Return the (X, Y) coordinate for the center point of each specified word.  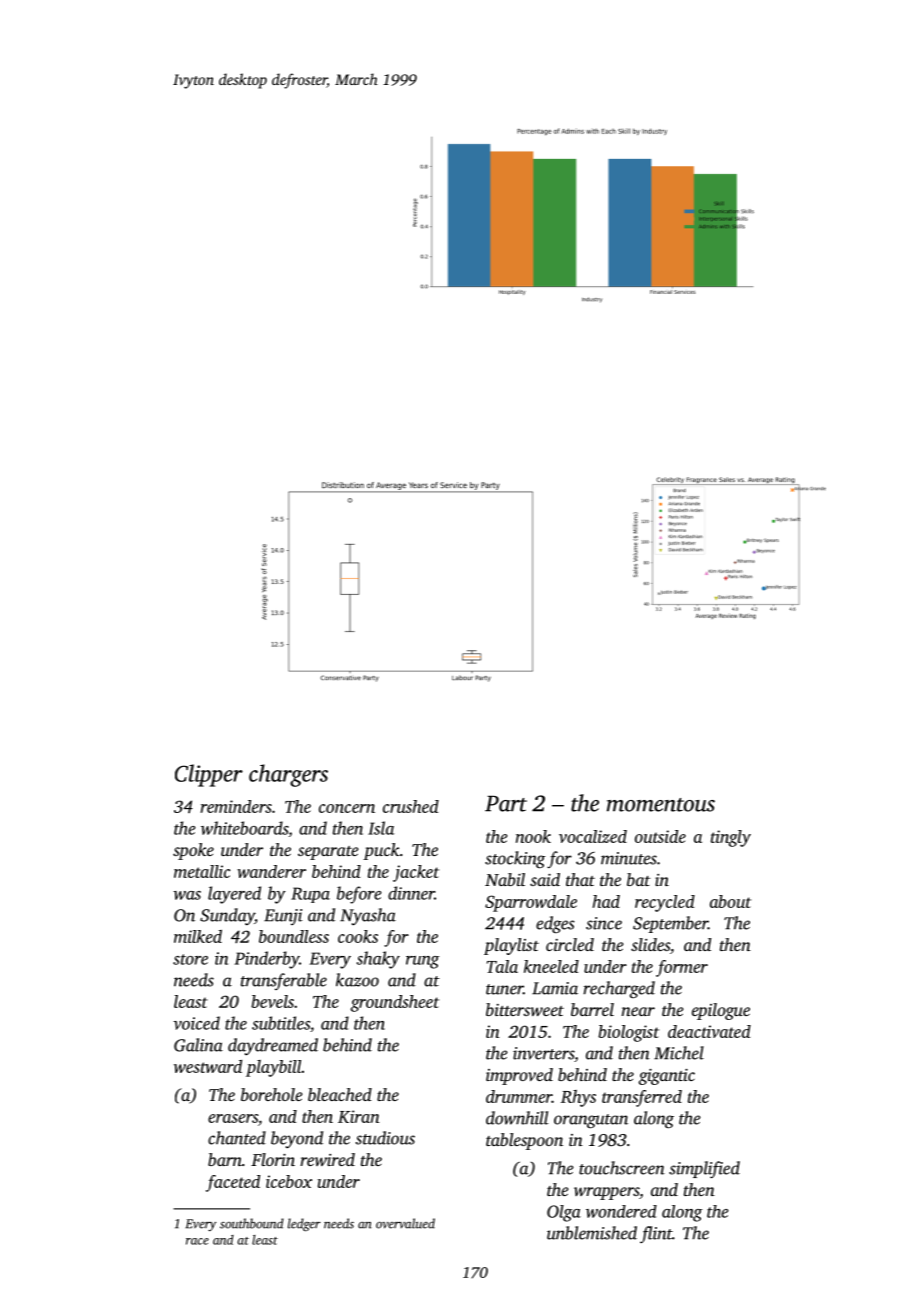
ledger (304, 1225)
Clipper (209, 775)
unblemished (592, 1233)
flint (656, 1234)
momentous (661, 805)
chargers (288, 775)
